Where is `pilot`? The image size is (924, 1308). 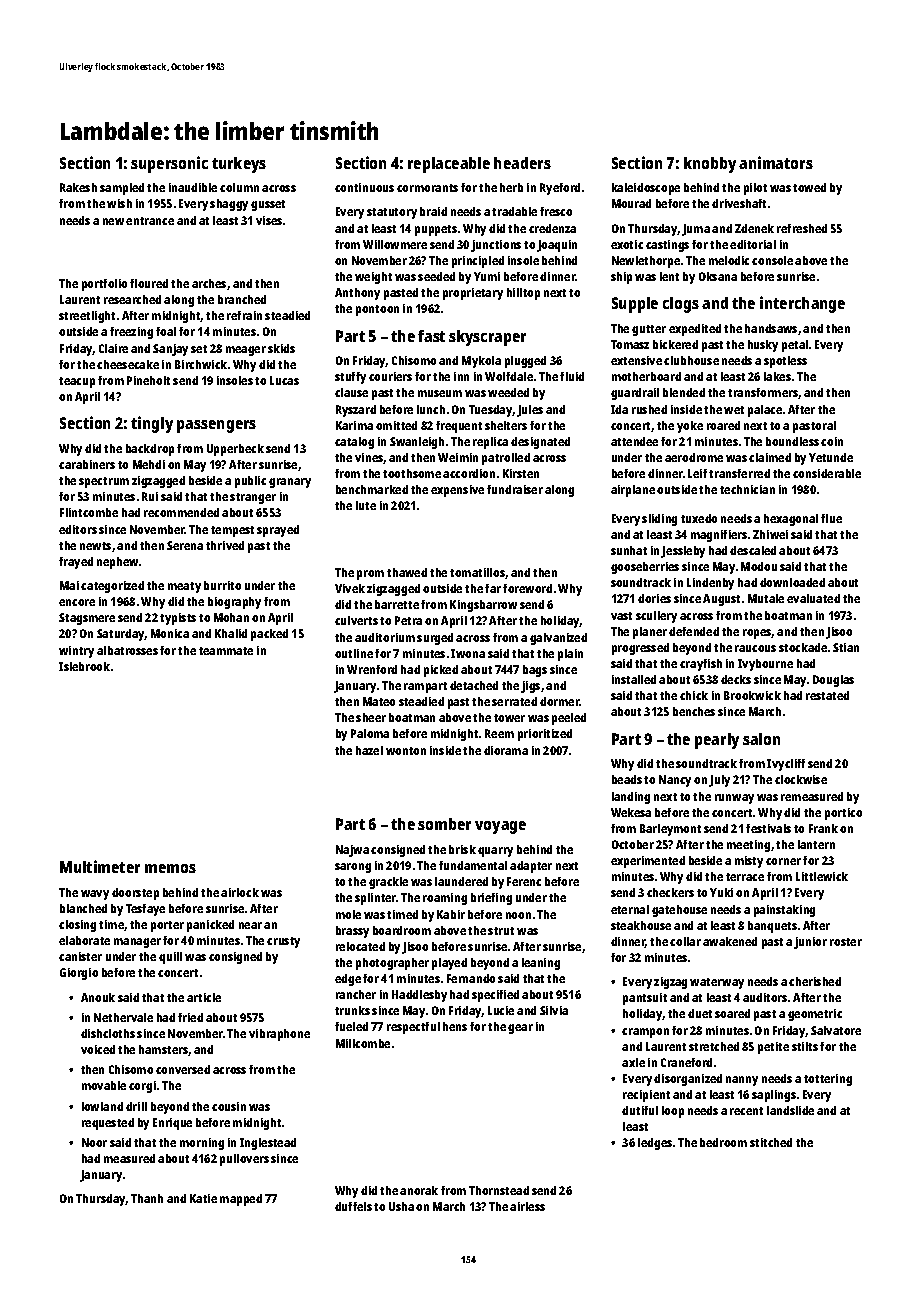 pilot is located at coordinates (755, 189).
